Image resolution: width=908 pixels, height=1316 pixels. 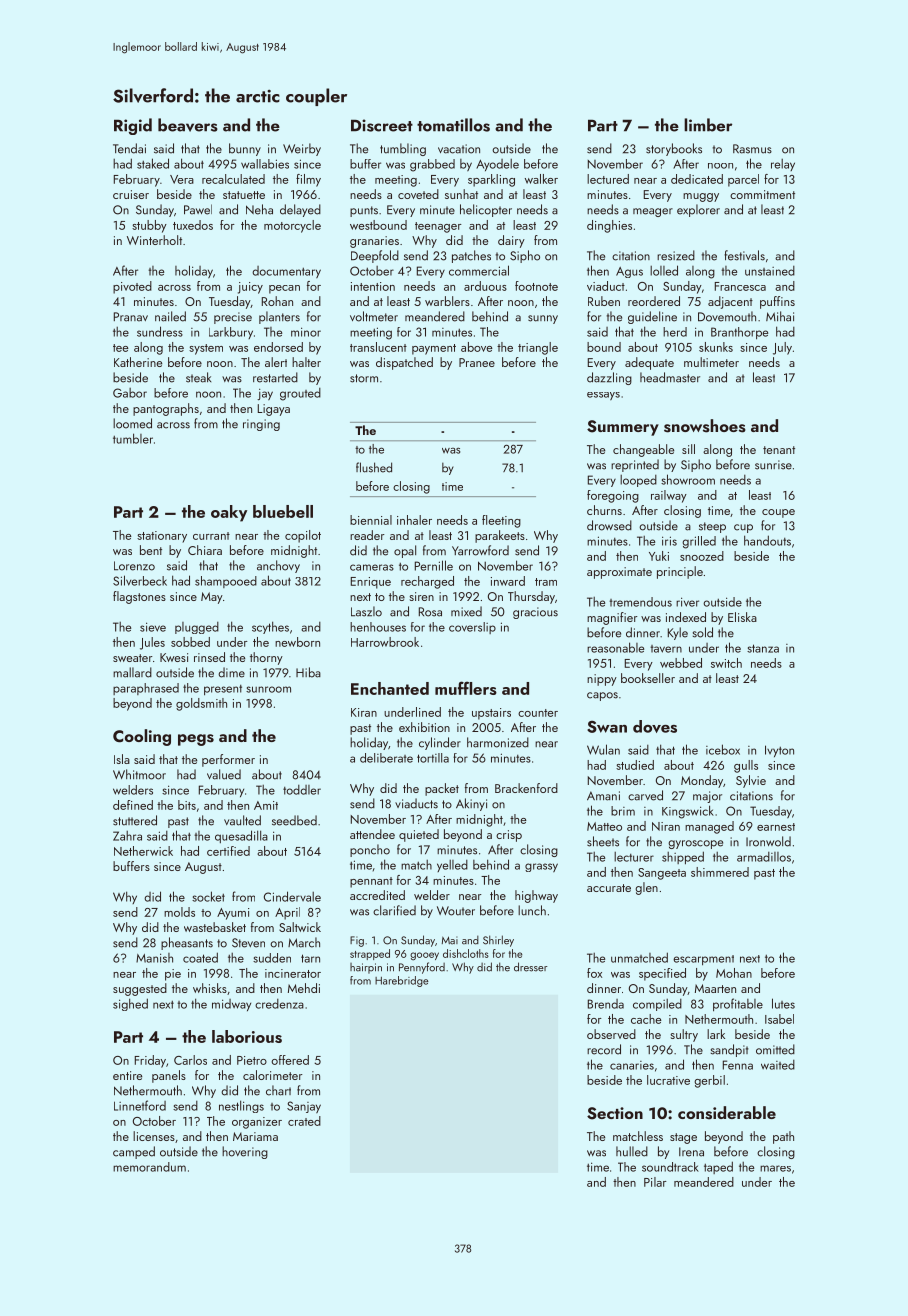 What do you see at coordinates (274, 410) in the screenshot?
I see `Ligaya` at bounding box center [274, 410].
